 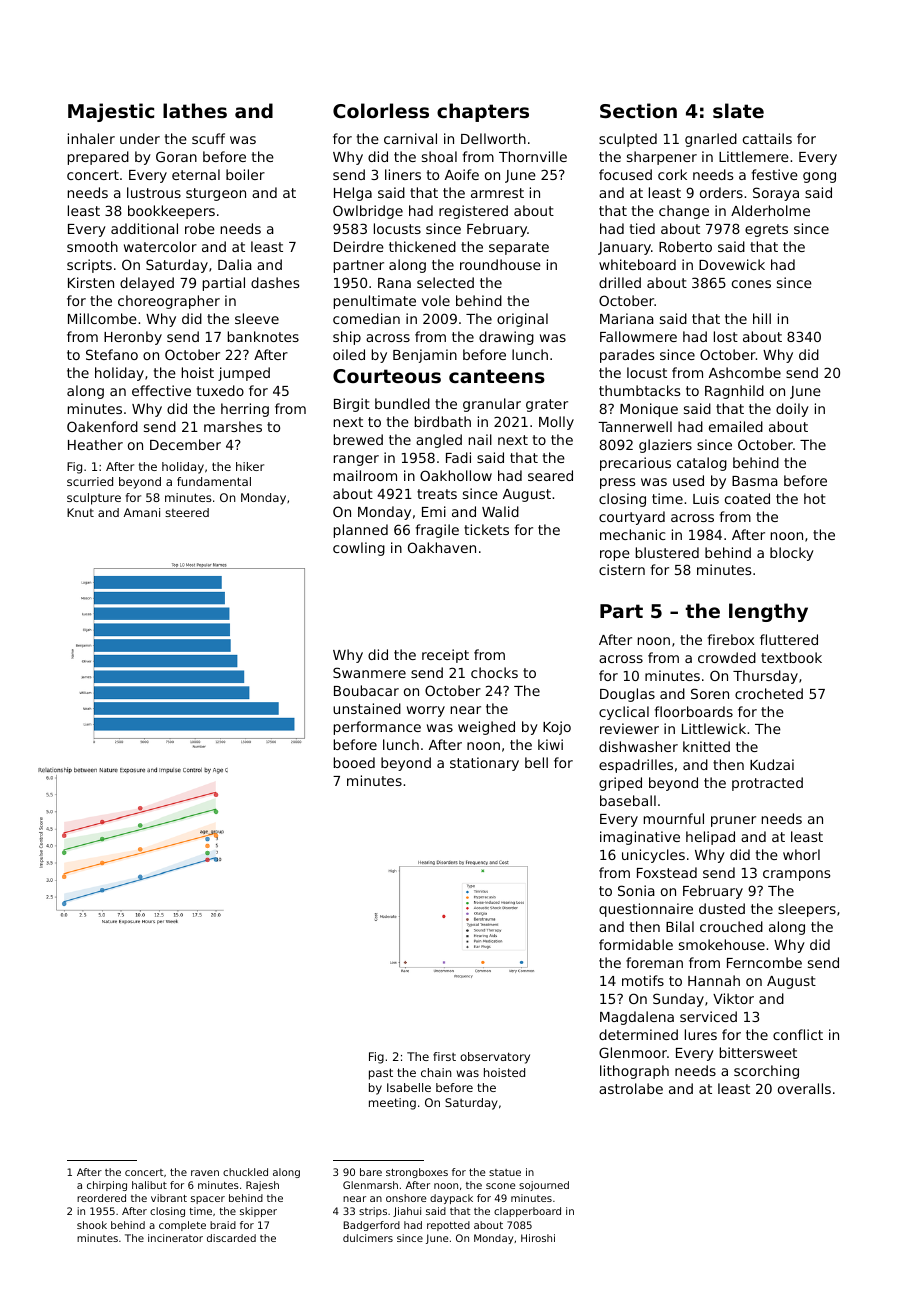 What do you see at coordinates (556, 423) in the page?
I see `Molly` at bounding box center [556, 423].
